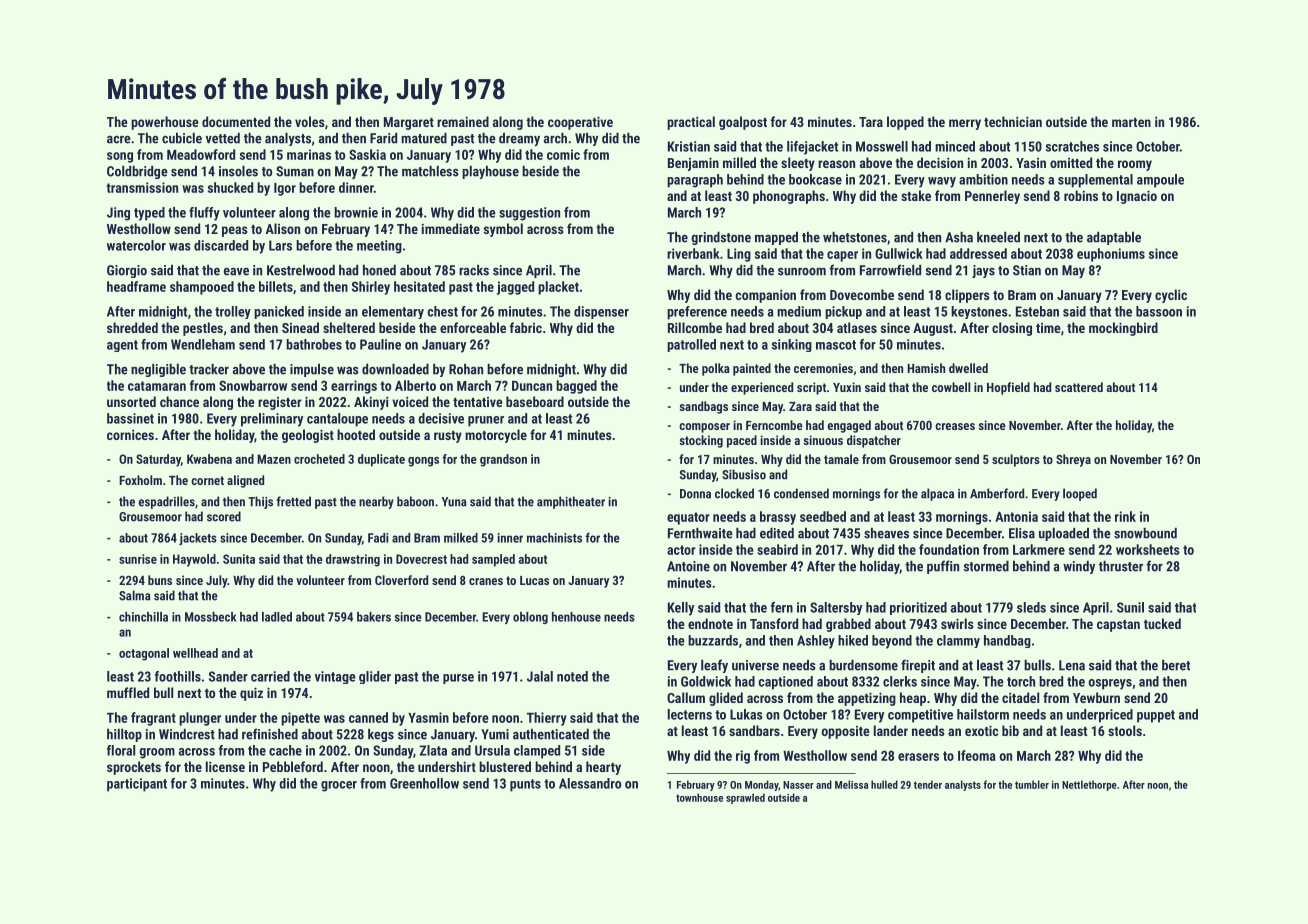 This screenshot has width=1308, height=924. What do you see at coordinates (165, 123) in the screenshot?
I see `powerhouse` at bounding box center [165, 123].
